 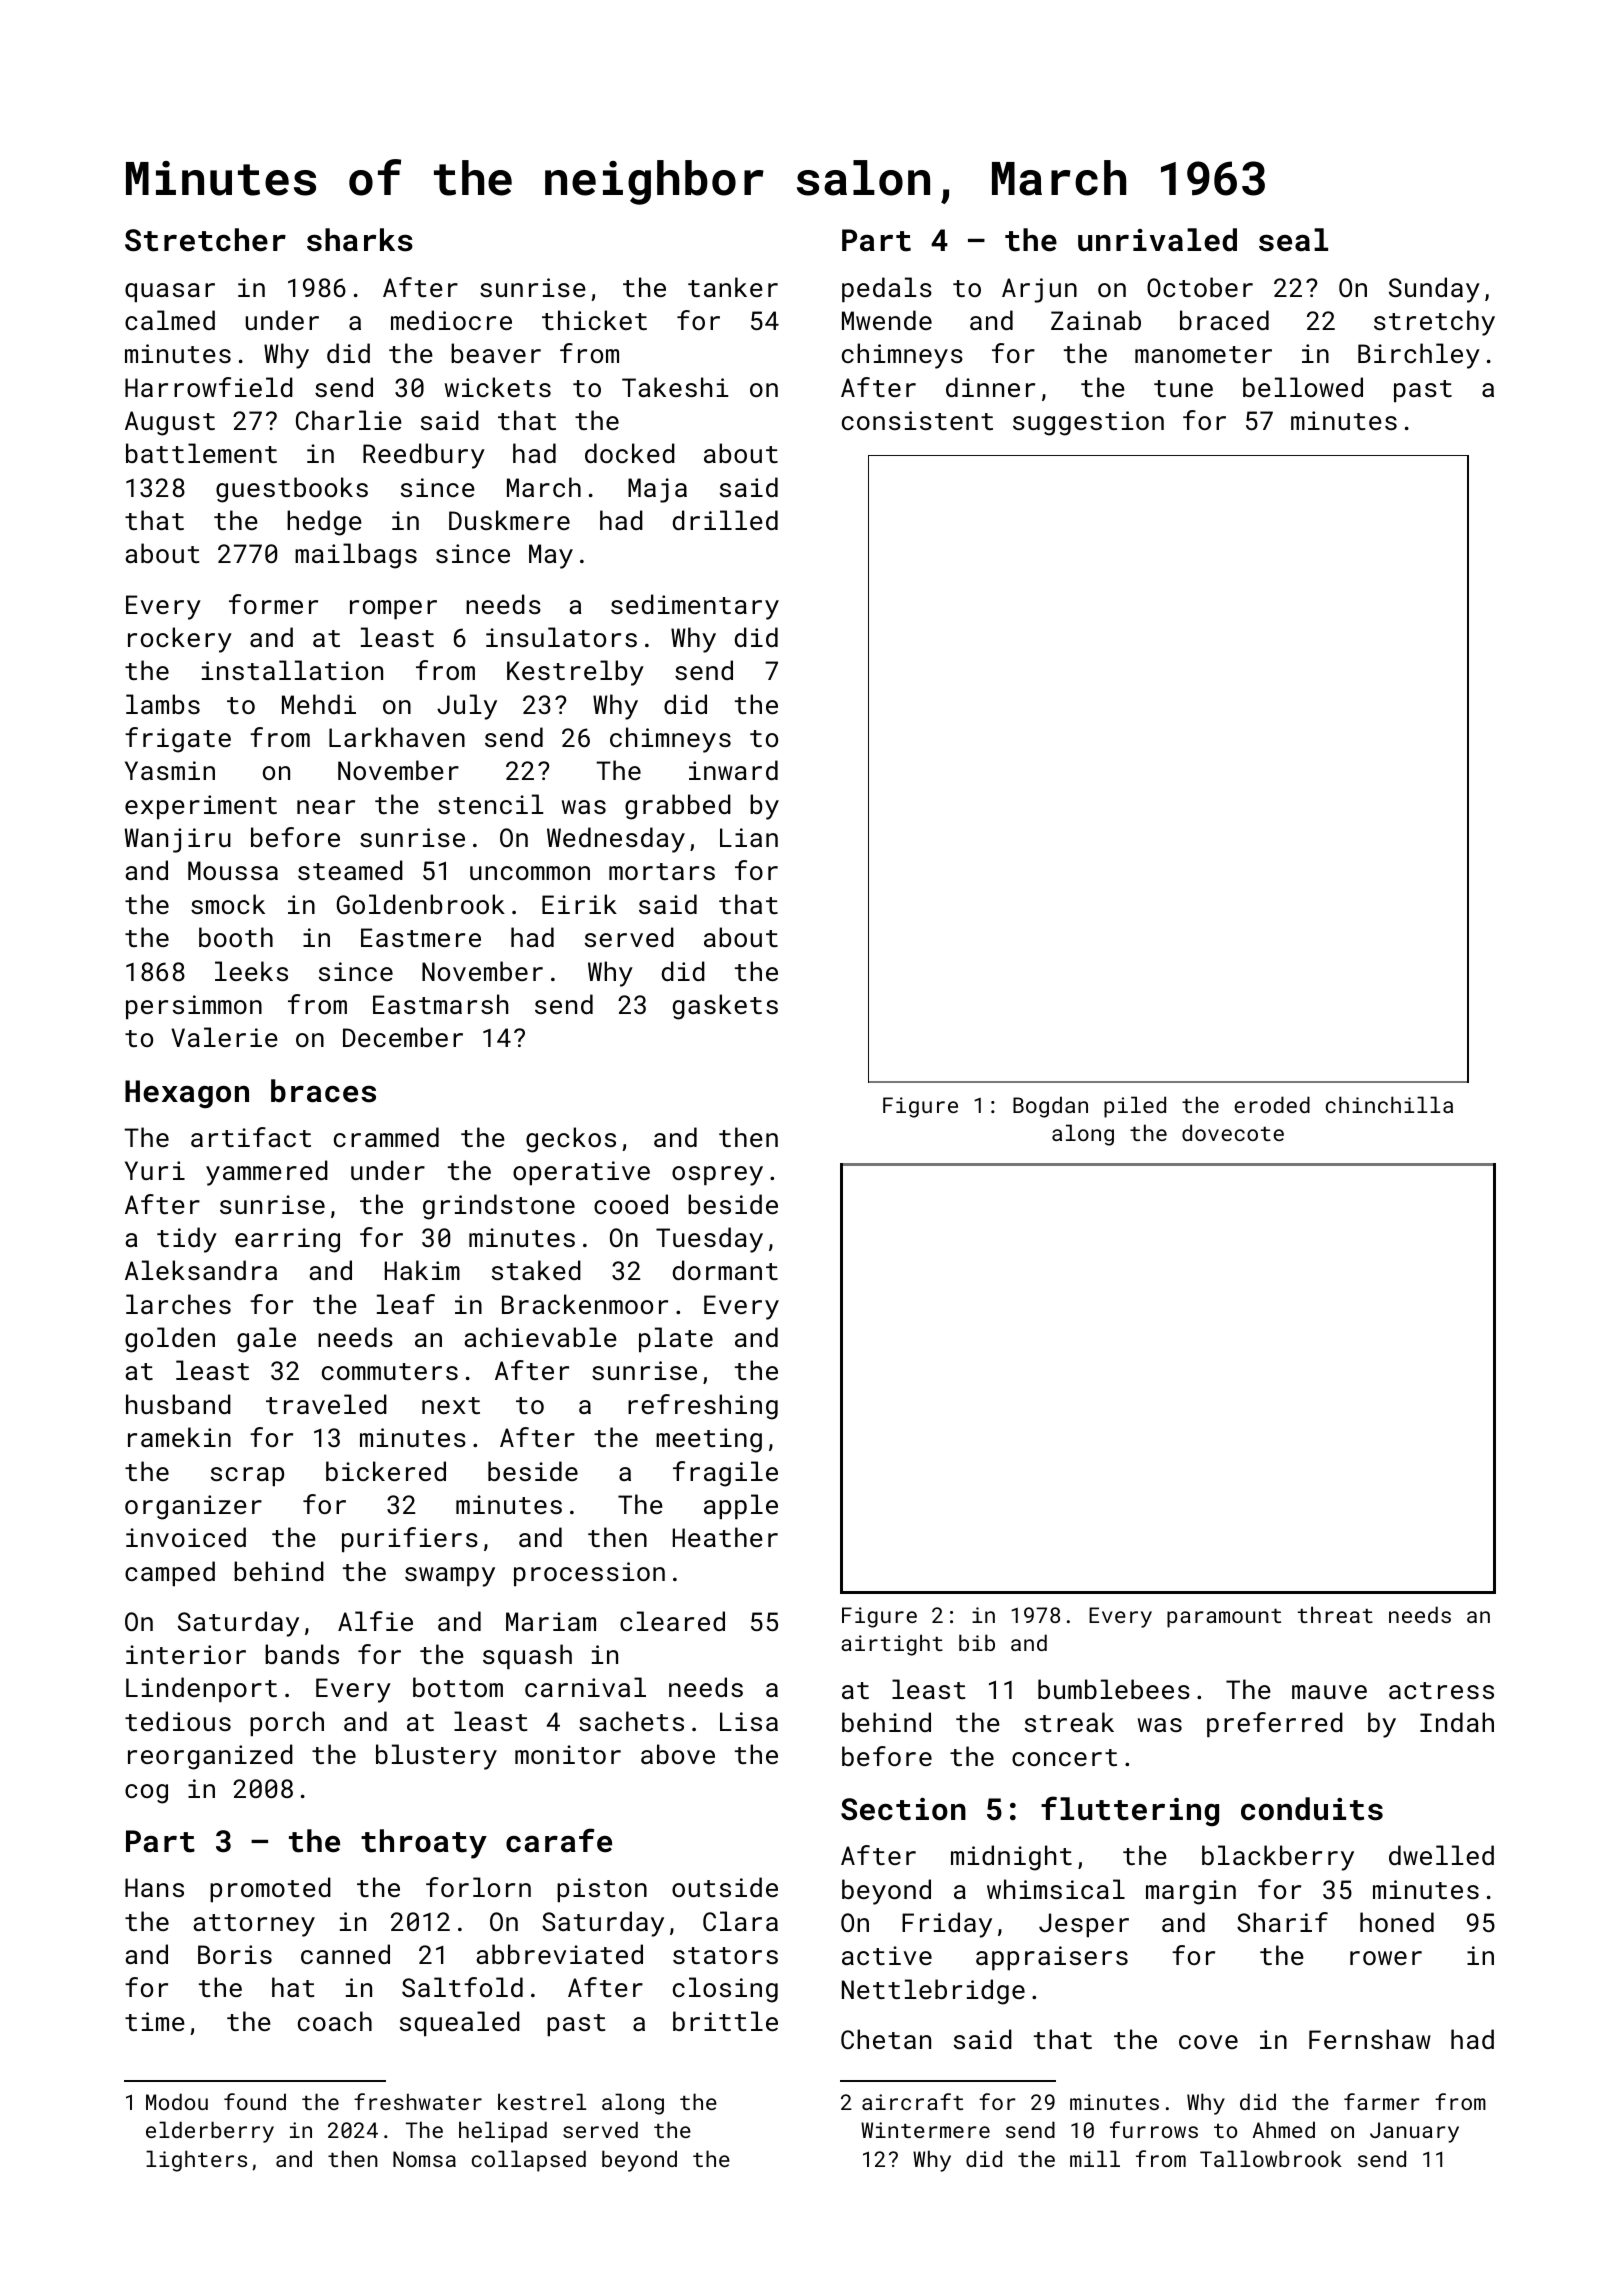 I want to click on tedious, so click(x=178, y=1721).
